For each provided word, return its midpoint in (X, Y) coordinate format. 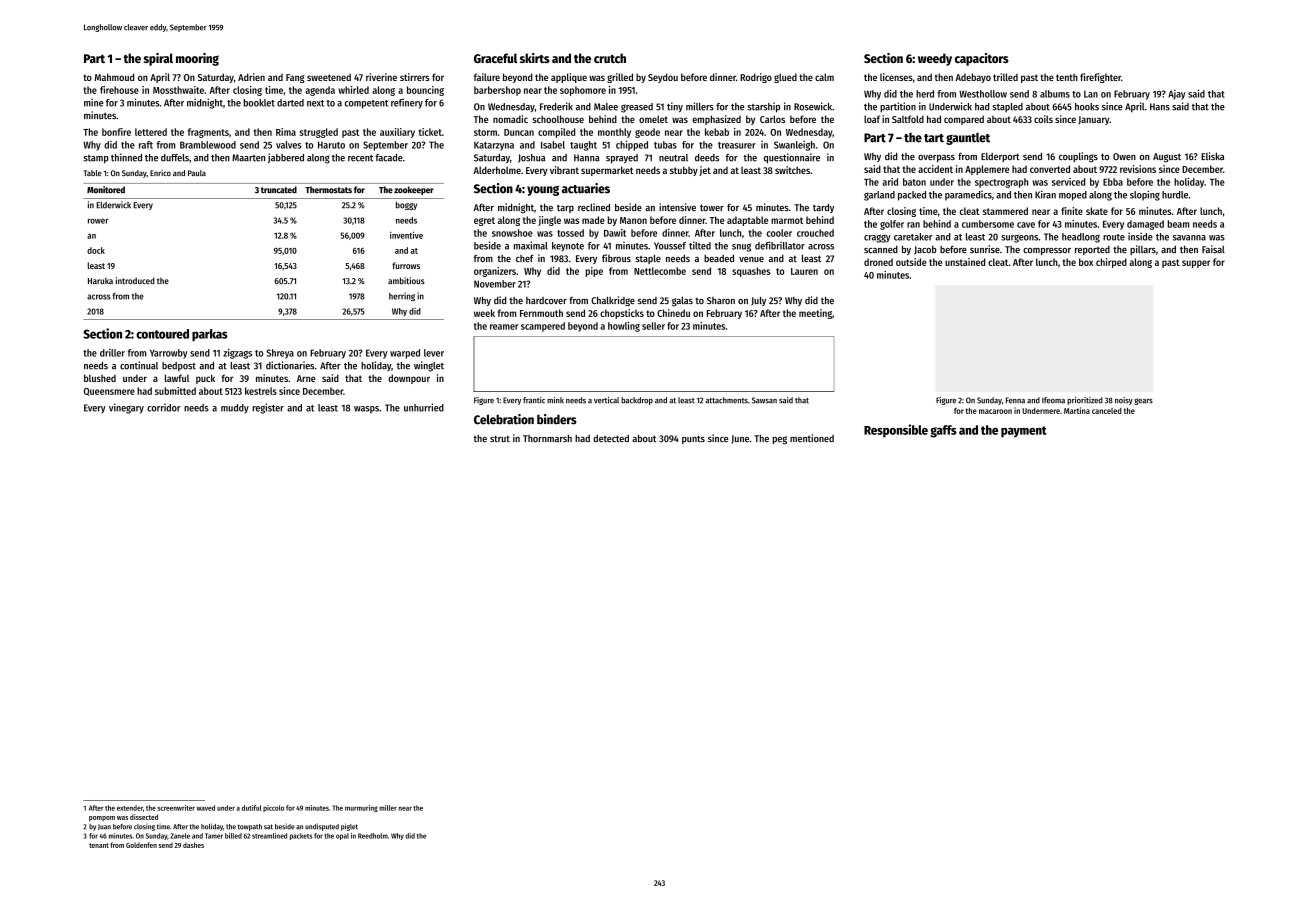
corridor (164, 407)
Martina (1077, 410)
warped (405, 354)
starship (763, 107)
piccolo (273, 808)
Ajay (1177, 95)
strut (500, 438)
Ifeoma (1053, 400)
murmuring (361, 808)
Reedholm (373, 836)
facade (389, 158)
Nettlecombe (660, 271)
